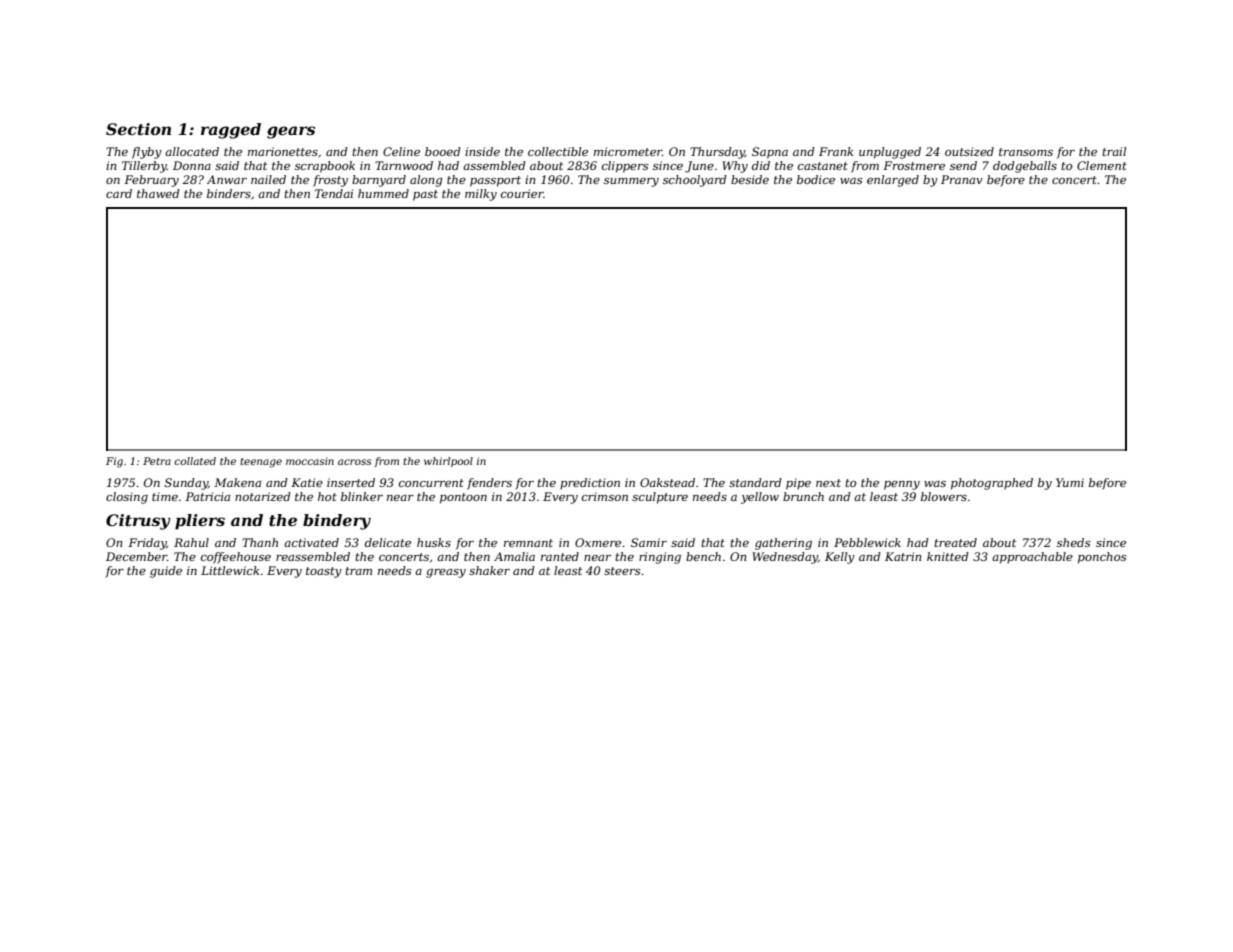  What do you see at coordinates (192, 151) in the document?
I see `allocated` at bounding box center [192, 151].
